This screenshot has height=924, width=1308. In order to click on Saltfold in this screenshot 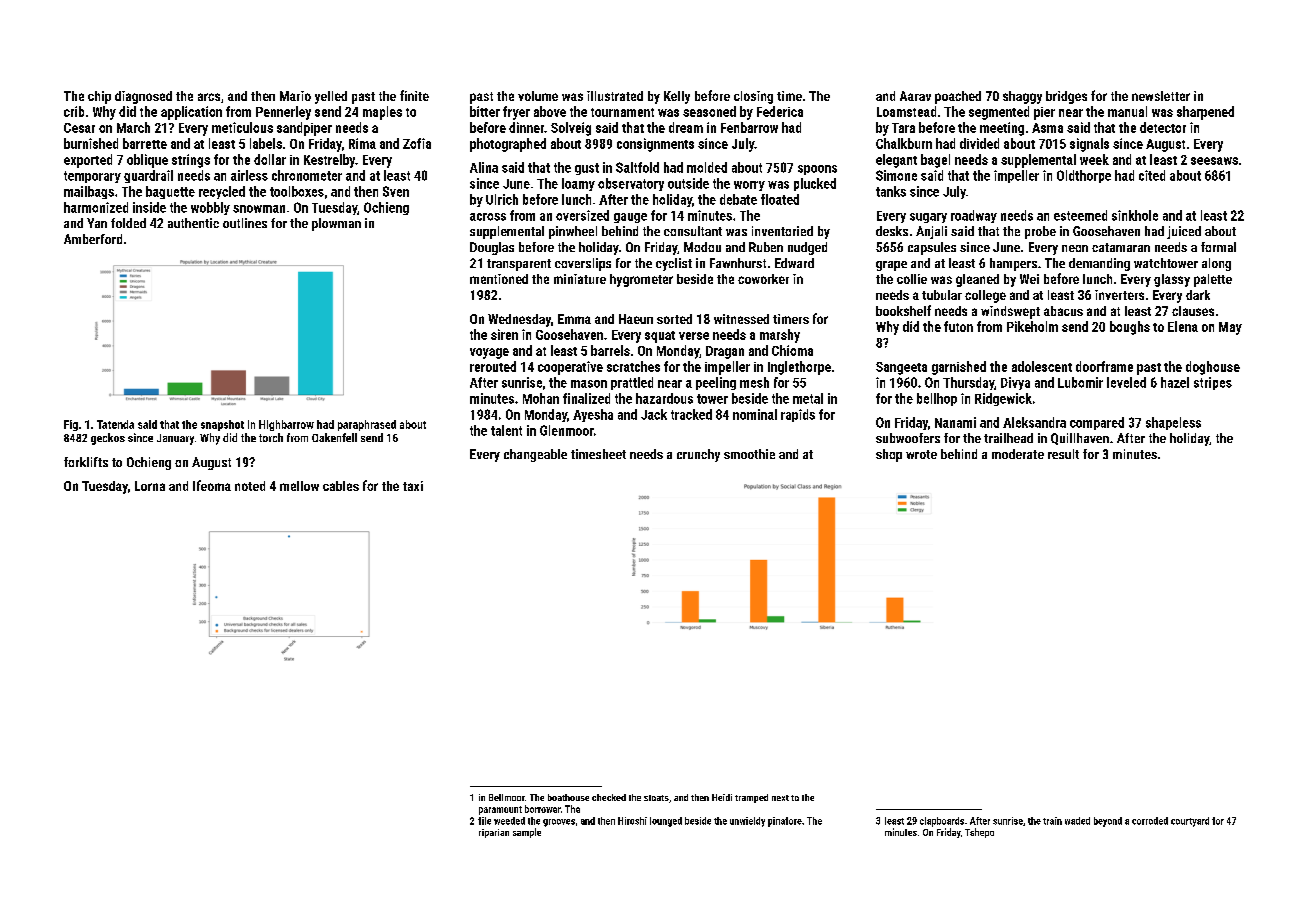, I will do `click(637, 167)`.
